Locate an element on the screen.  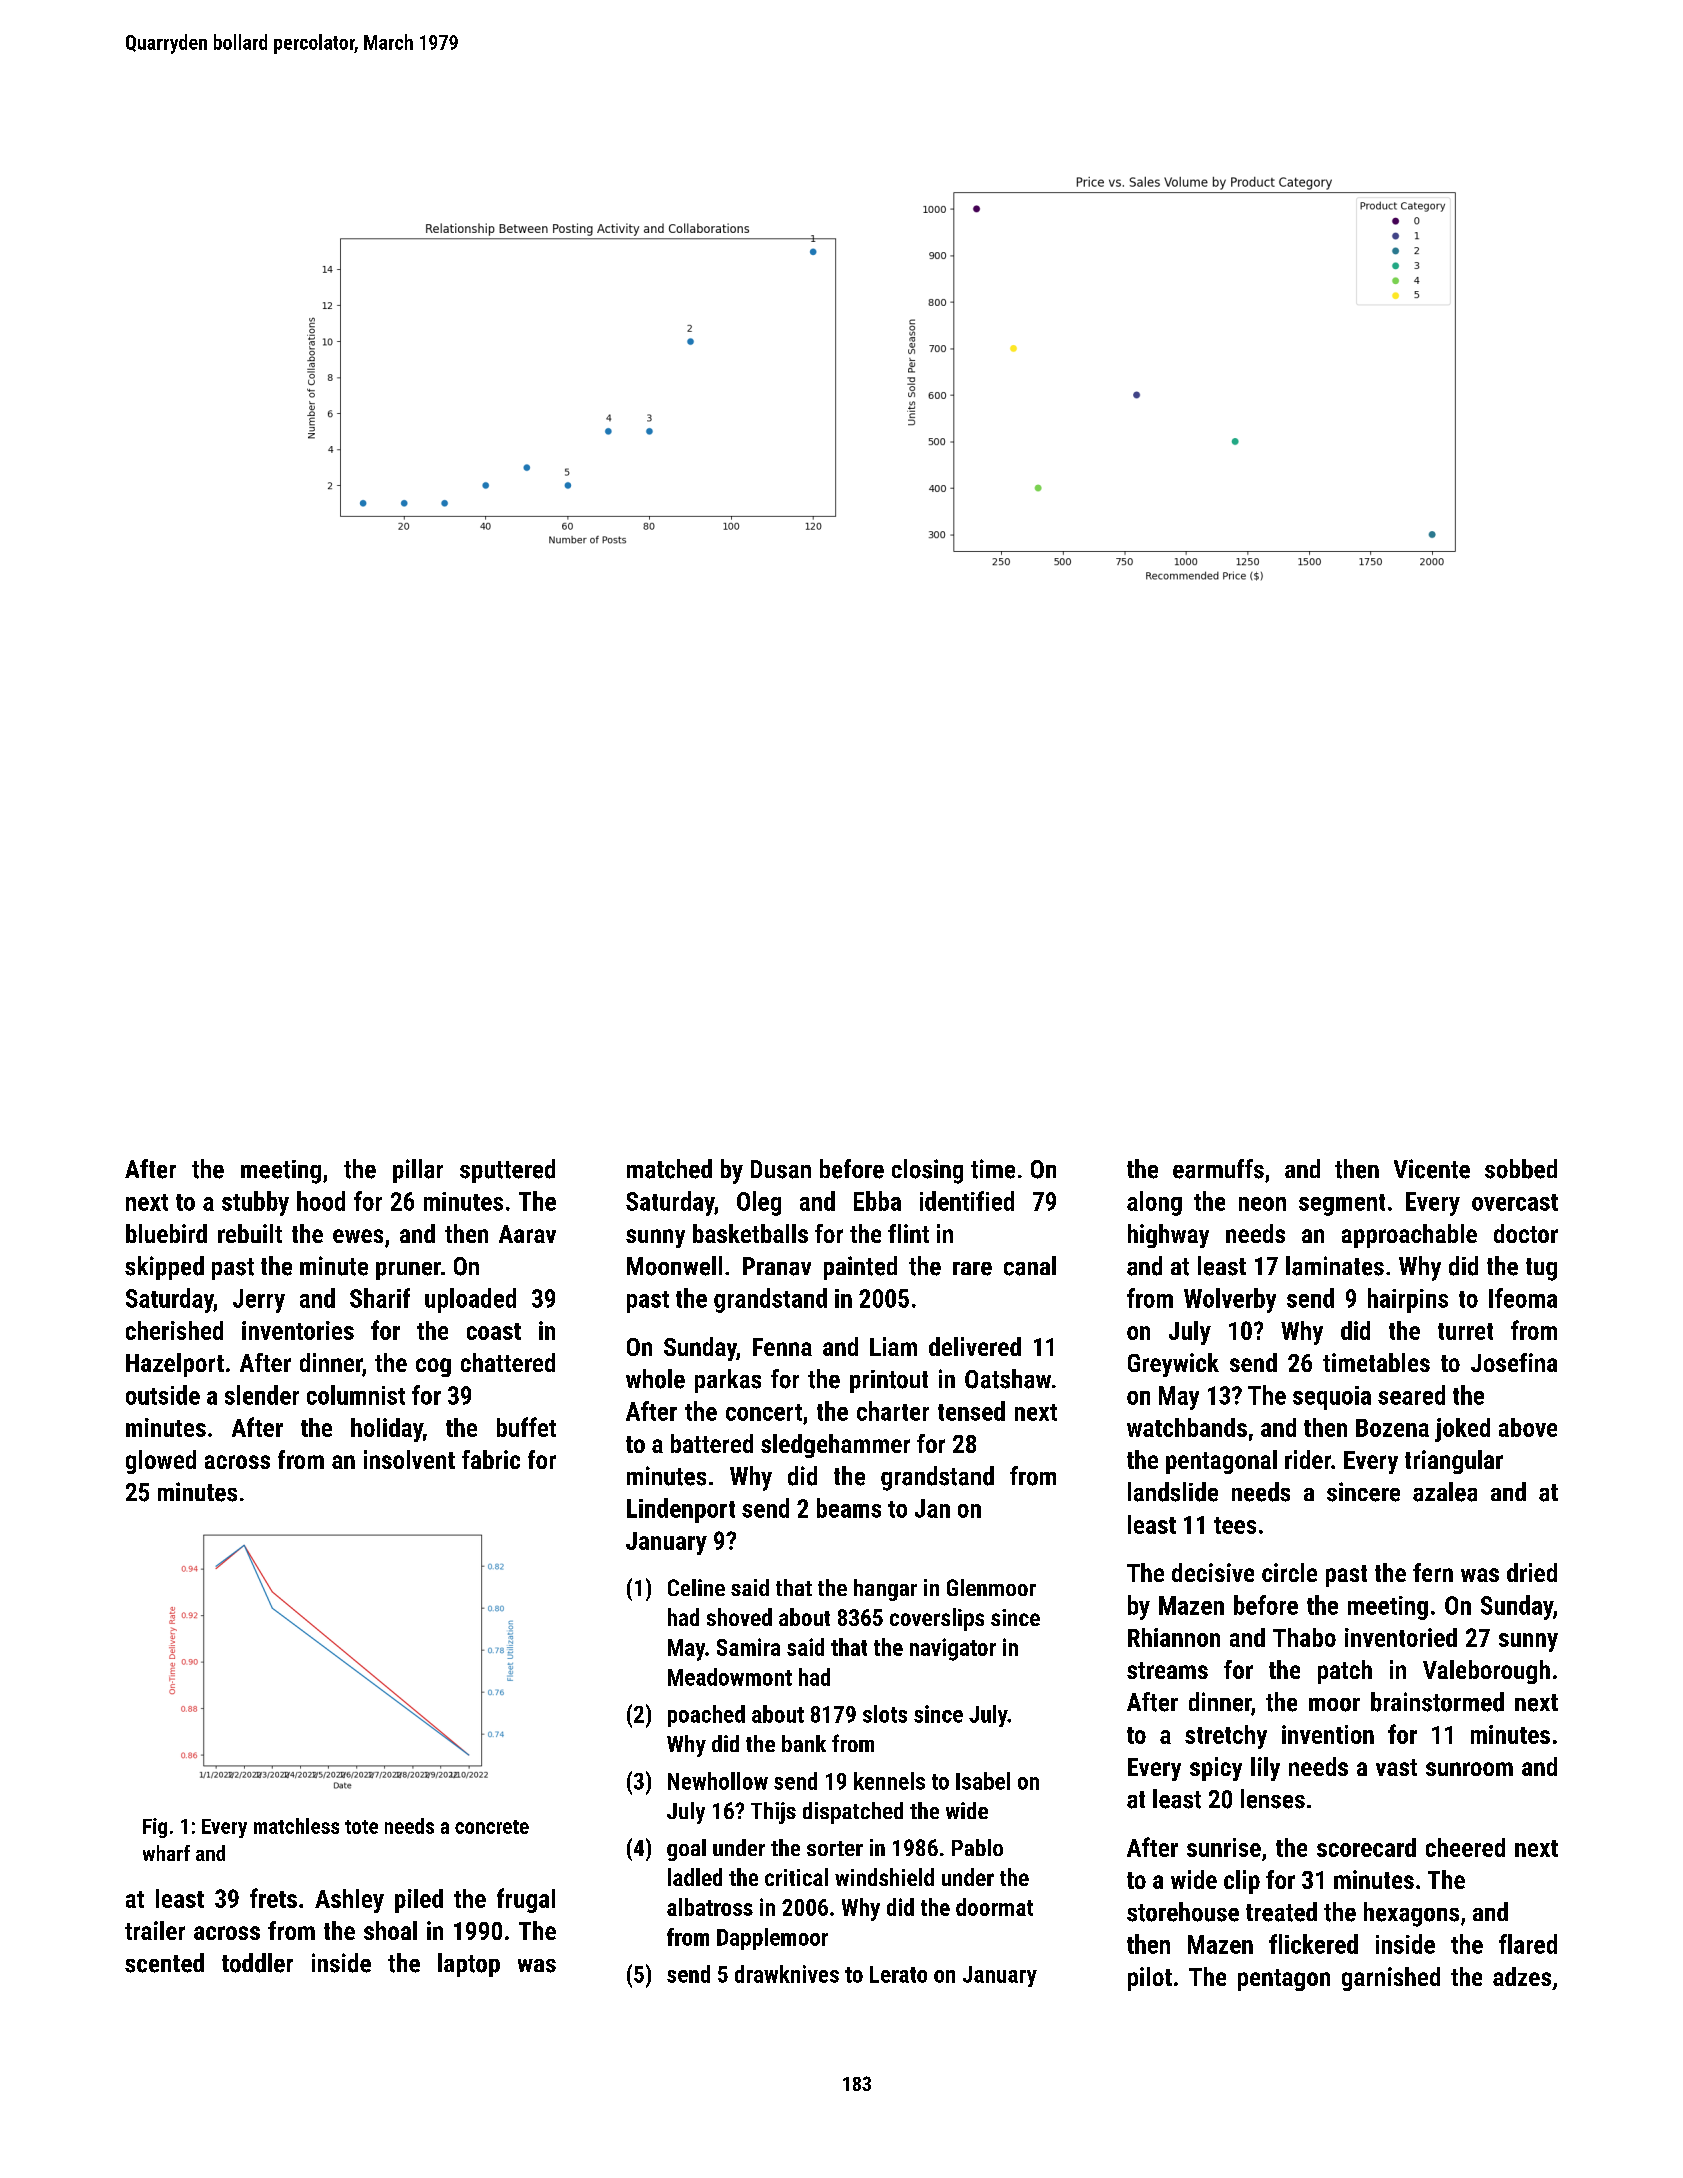
glowed is located at coordinates (161, 1462).
